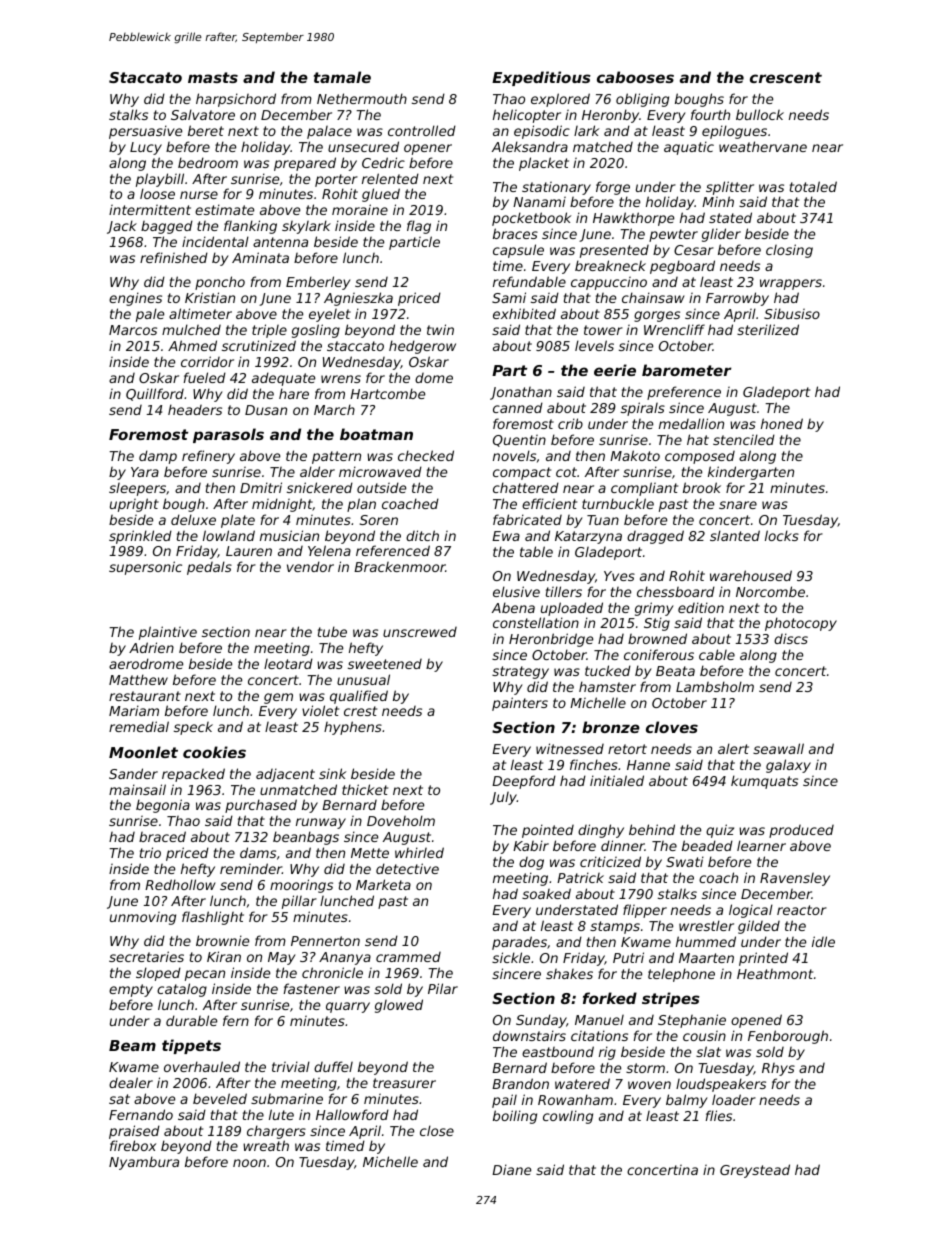  I want to click on Hallowford, so click(352, 1114).
